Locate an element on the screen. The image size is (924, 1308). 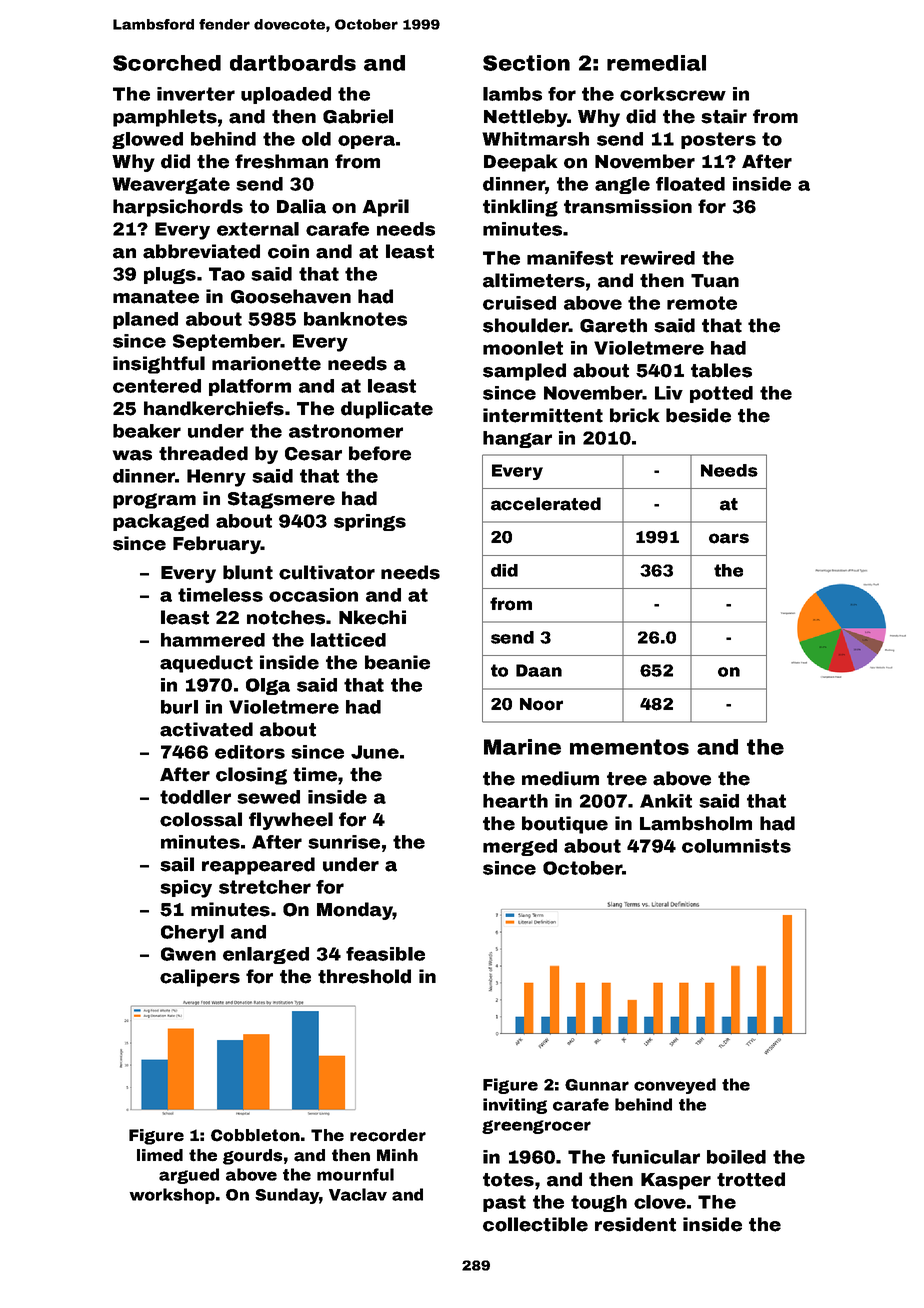
conveyed is located at coordinates (675, 1086).
